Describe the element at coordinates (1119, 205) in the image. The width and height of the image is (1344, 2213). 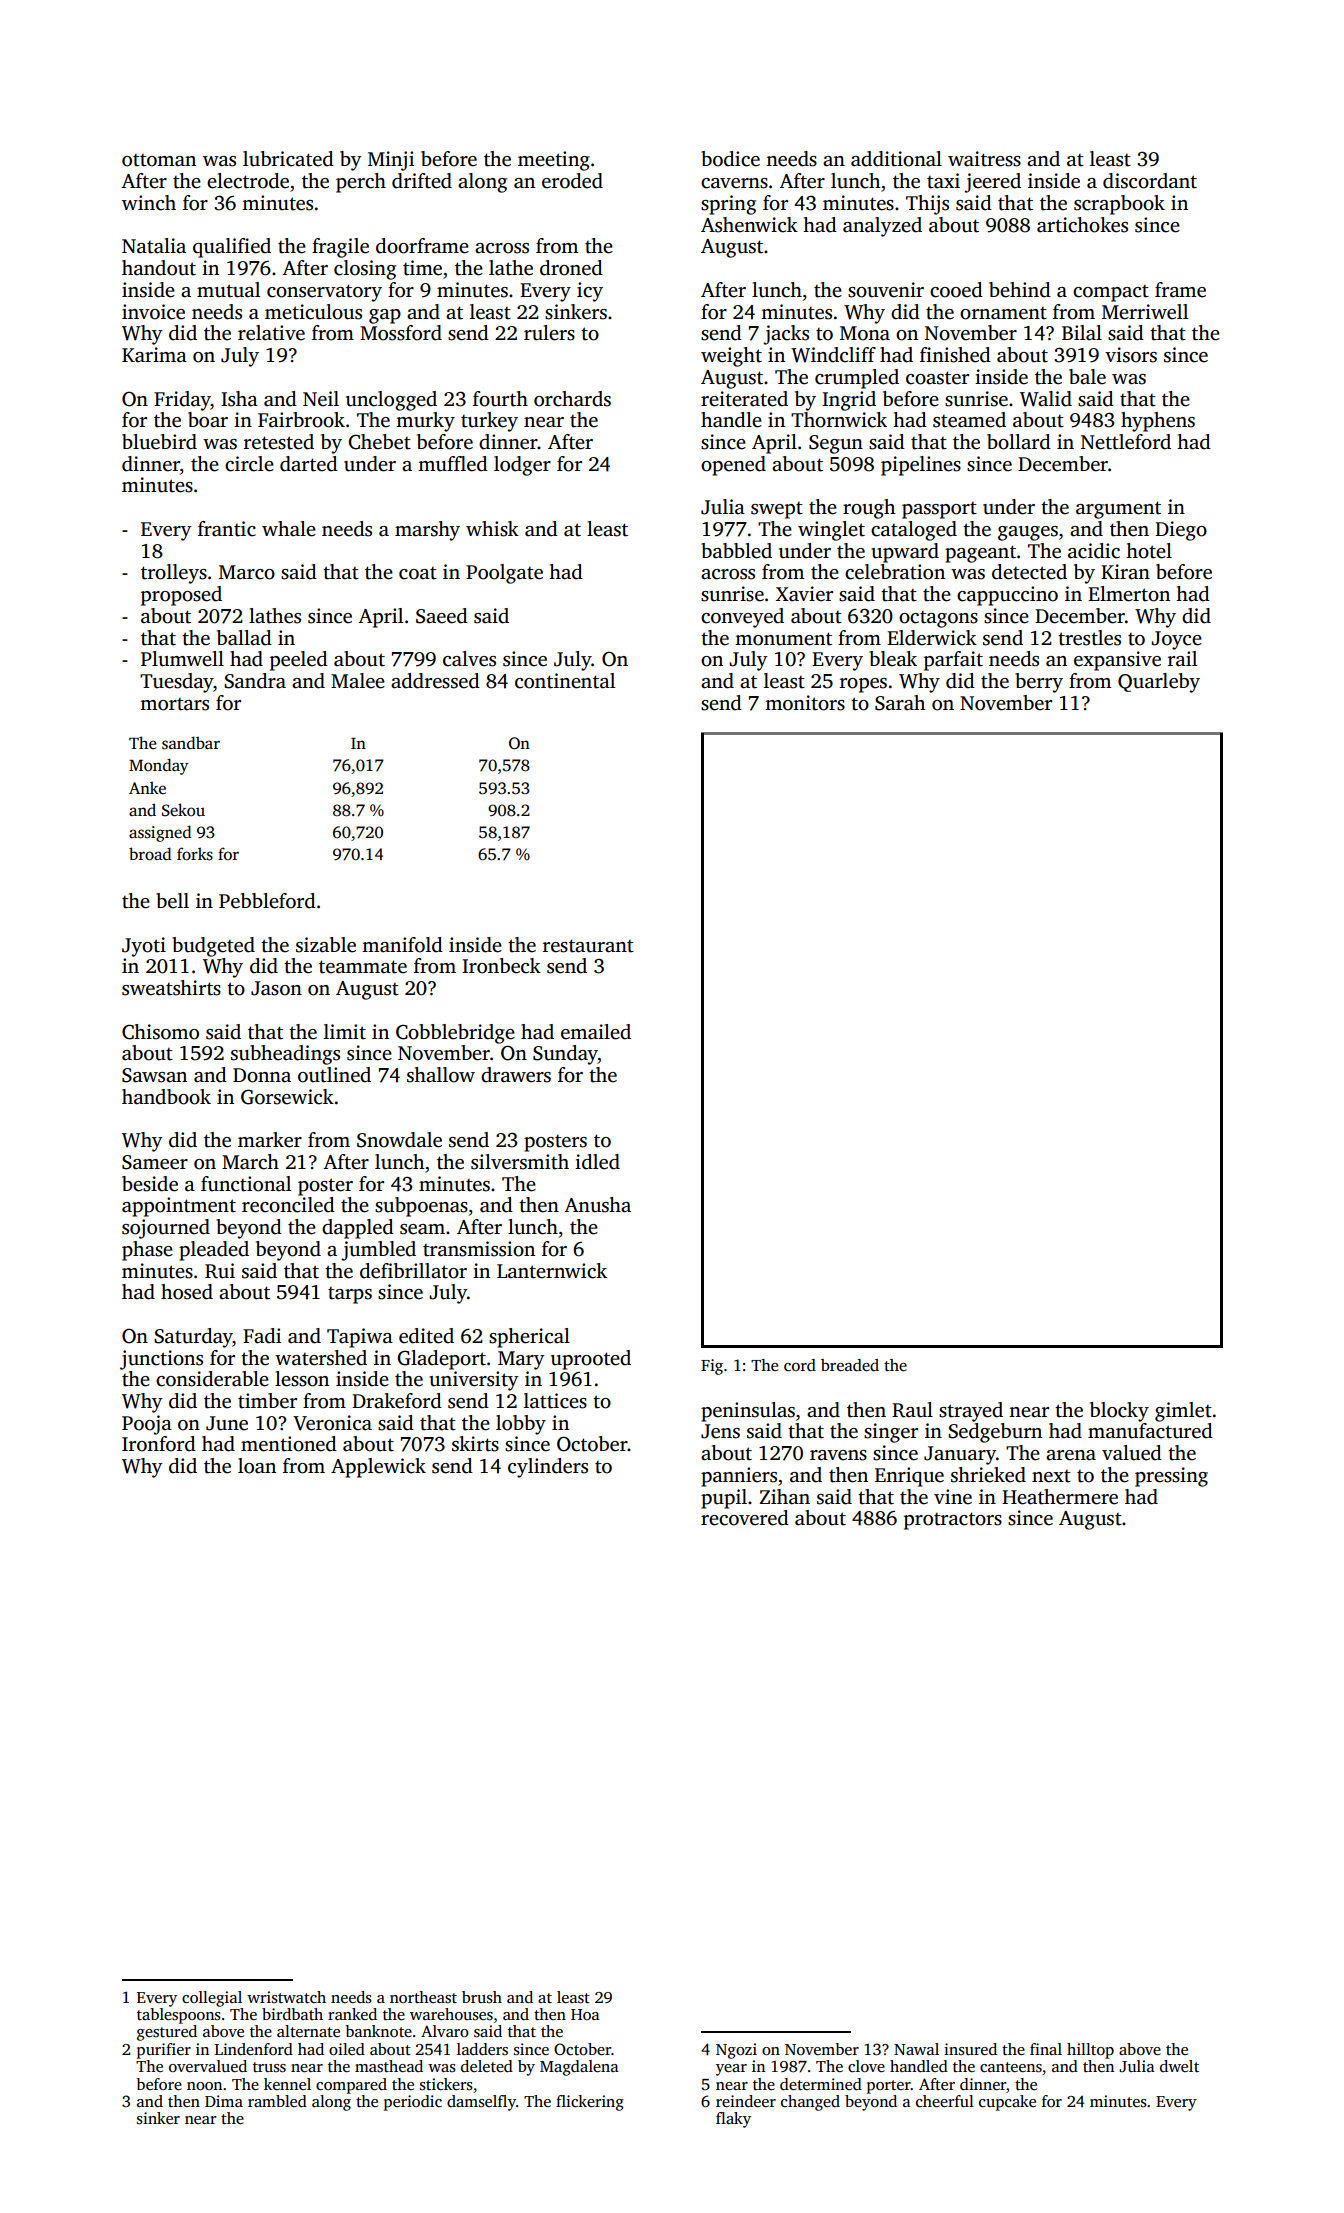
I see `scrapbook` at that location.
